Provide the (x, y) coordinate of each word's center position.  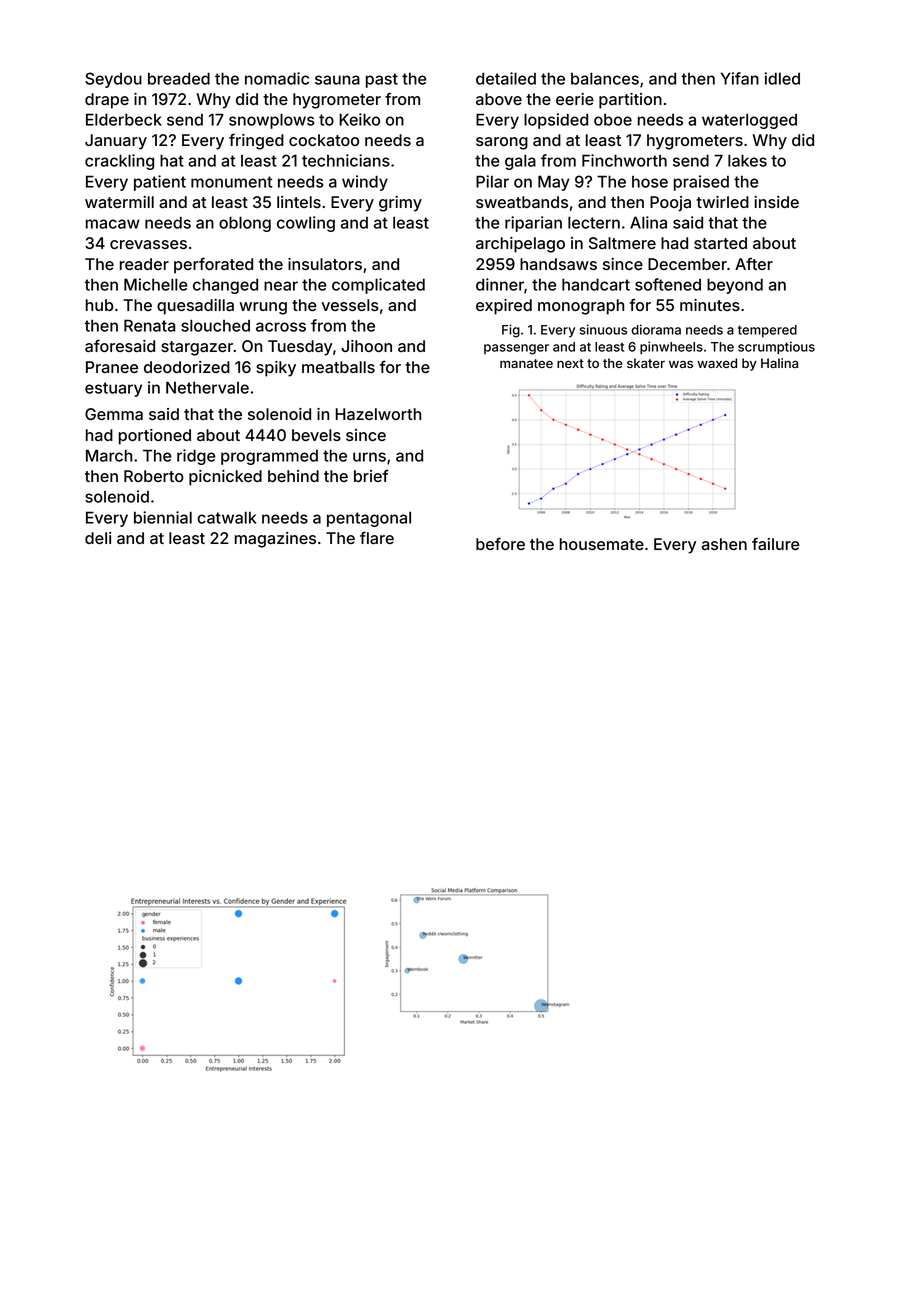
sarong (502, 143)
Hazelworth (378, 414)
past (382, 80)
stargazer (197, 348)
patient (160, 183)
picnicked (225, 478)
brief (371, 475)
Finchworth (624, 160)
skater (646, 363)
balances (605, 78)
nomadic (277, 78)
